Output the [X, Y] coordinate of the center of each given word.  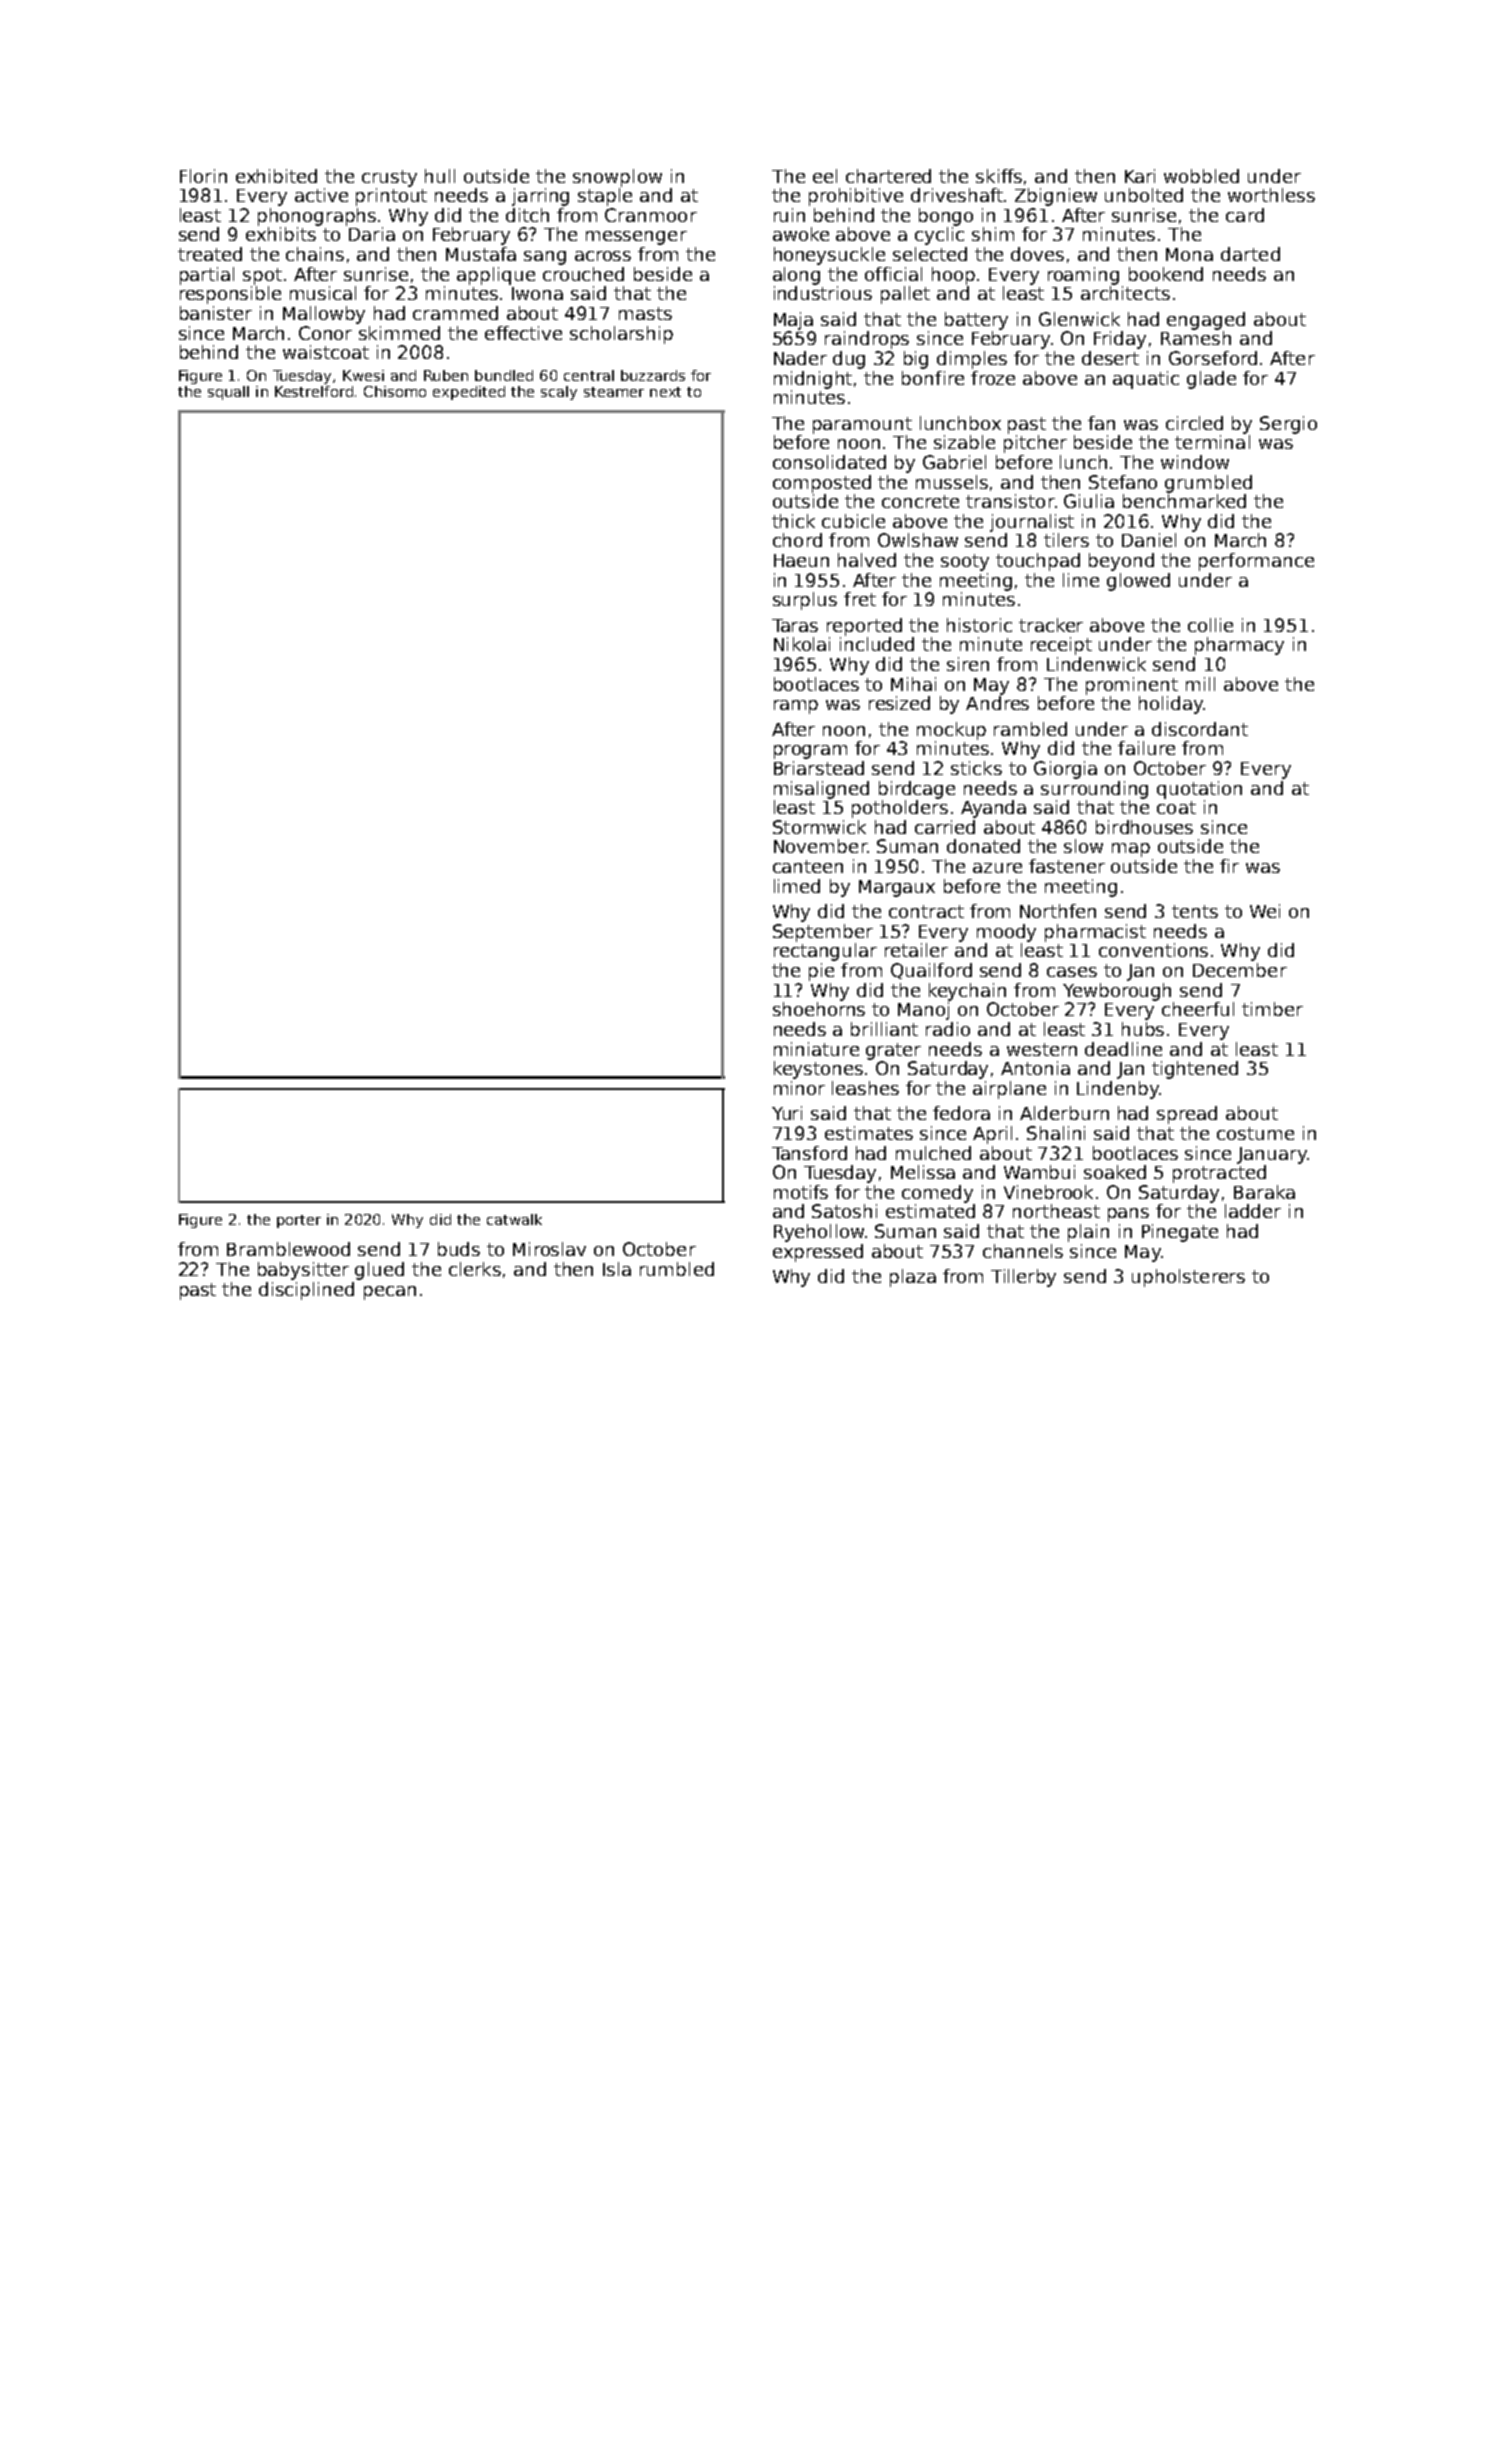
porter [299, 1221]
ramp [796, 707]
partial [207, 276]
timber [1272, 1009]
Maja [793, 321]
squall [228, 393]
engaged [1206, 321]
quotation [1199, 790]
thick [793, 521]
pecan [390, 1293]
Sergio [1288, 425]
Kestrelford [314, 391]
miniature [816, 1049]
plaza [913, 1278]
